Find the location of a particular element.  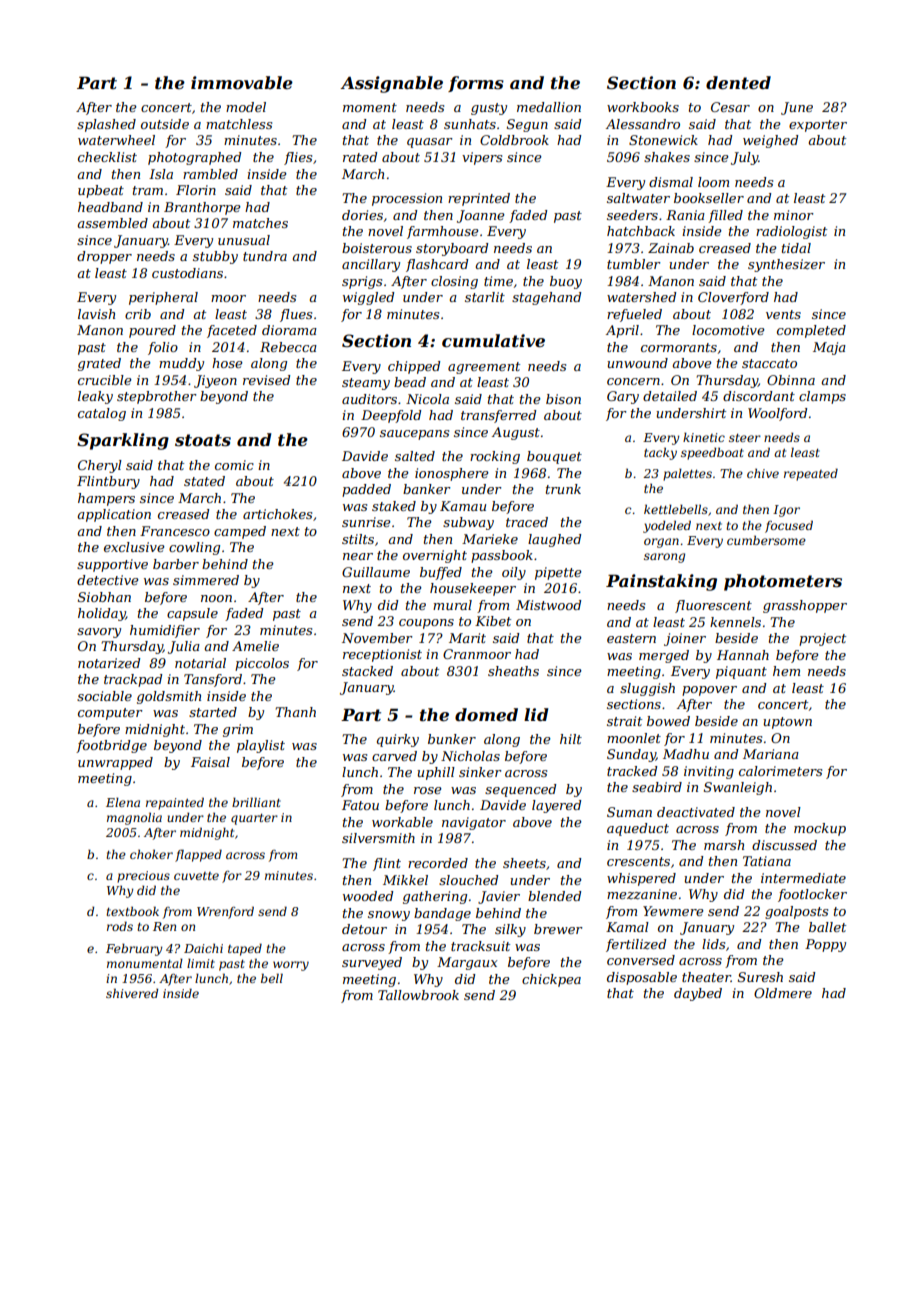

bandage is located at coordinates (442, 914).
